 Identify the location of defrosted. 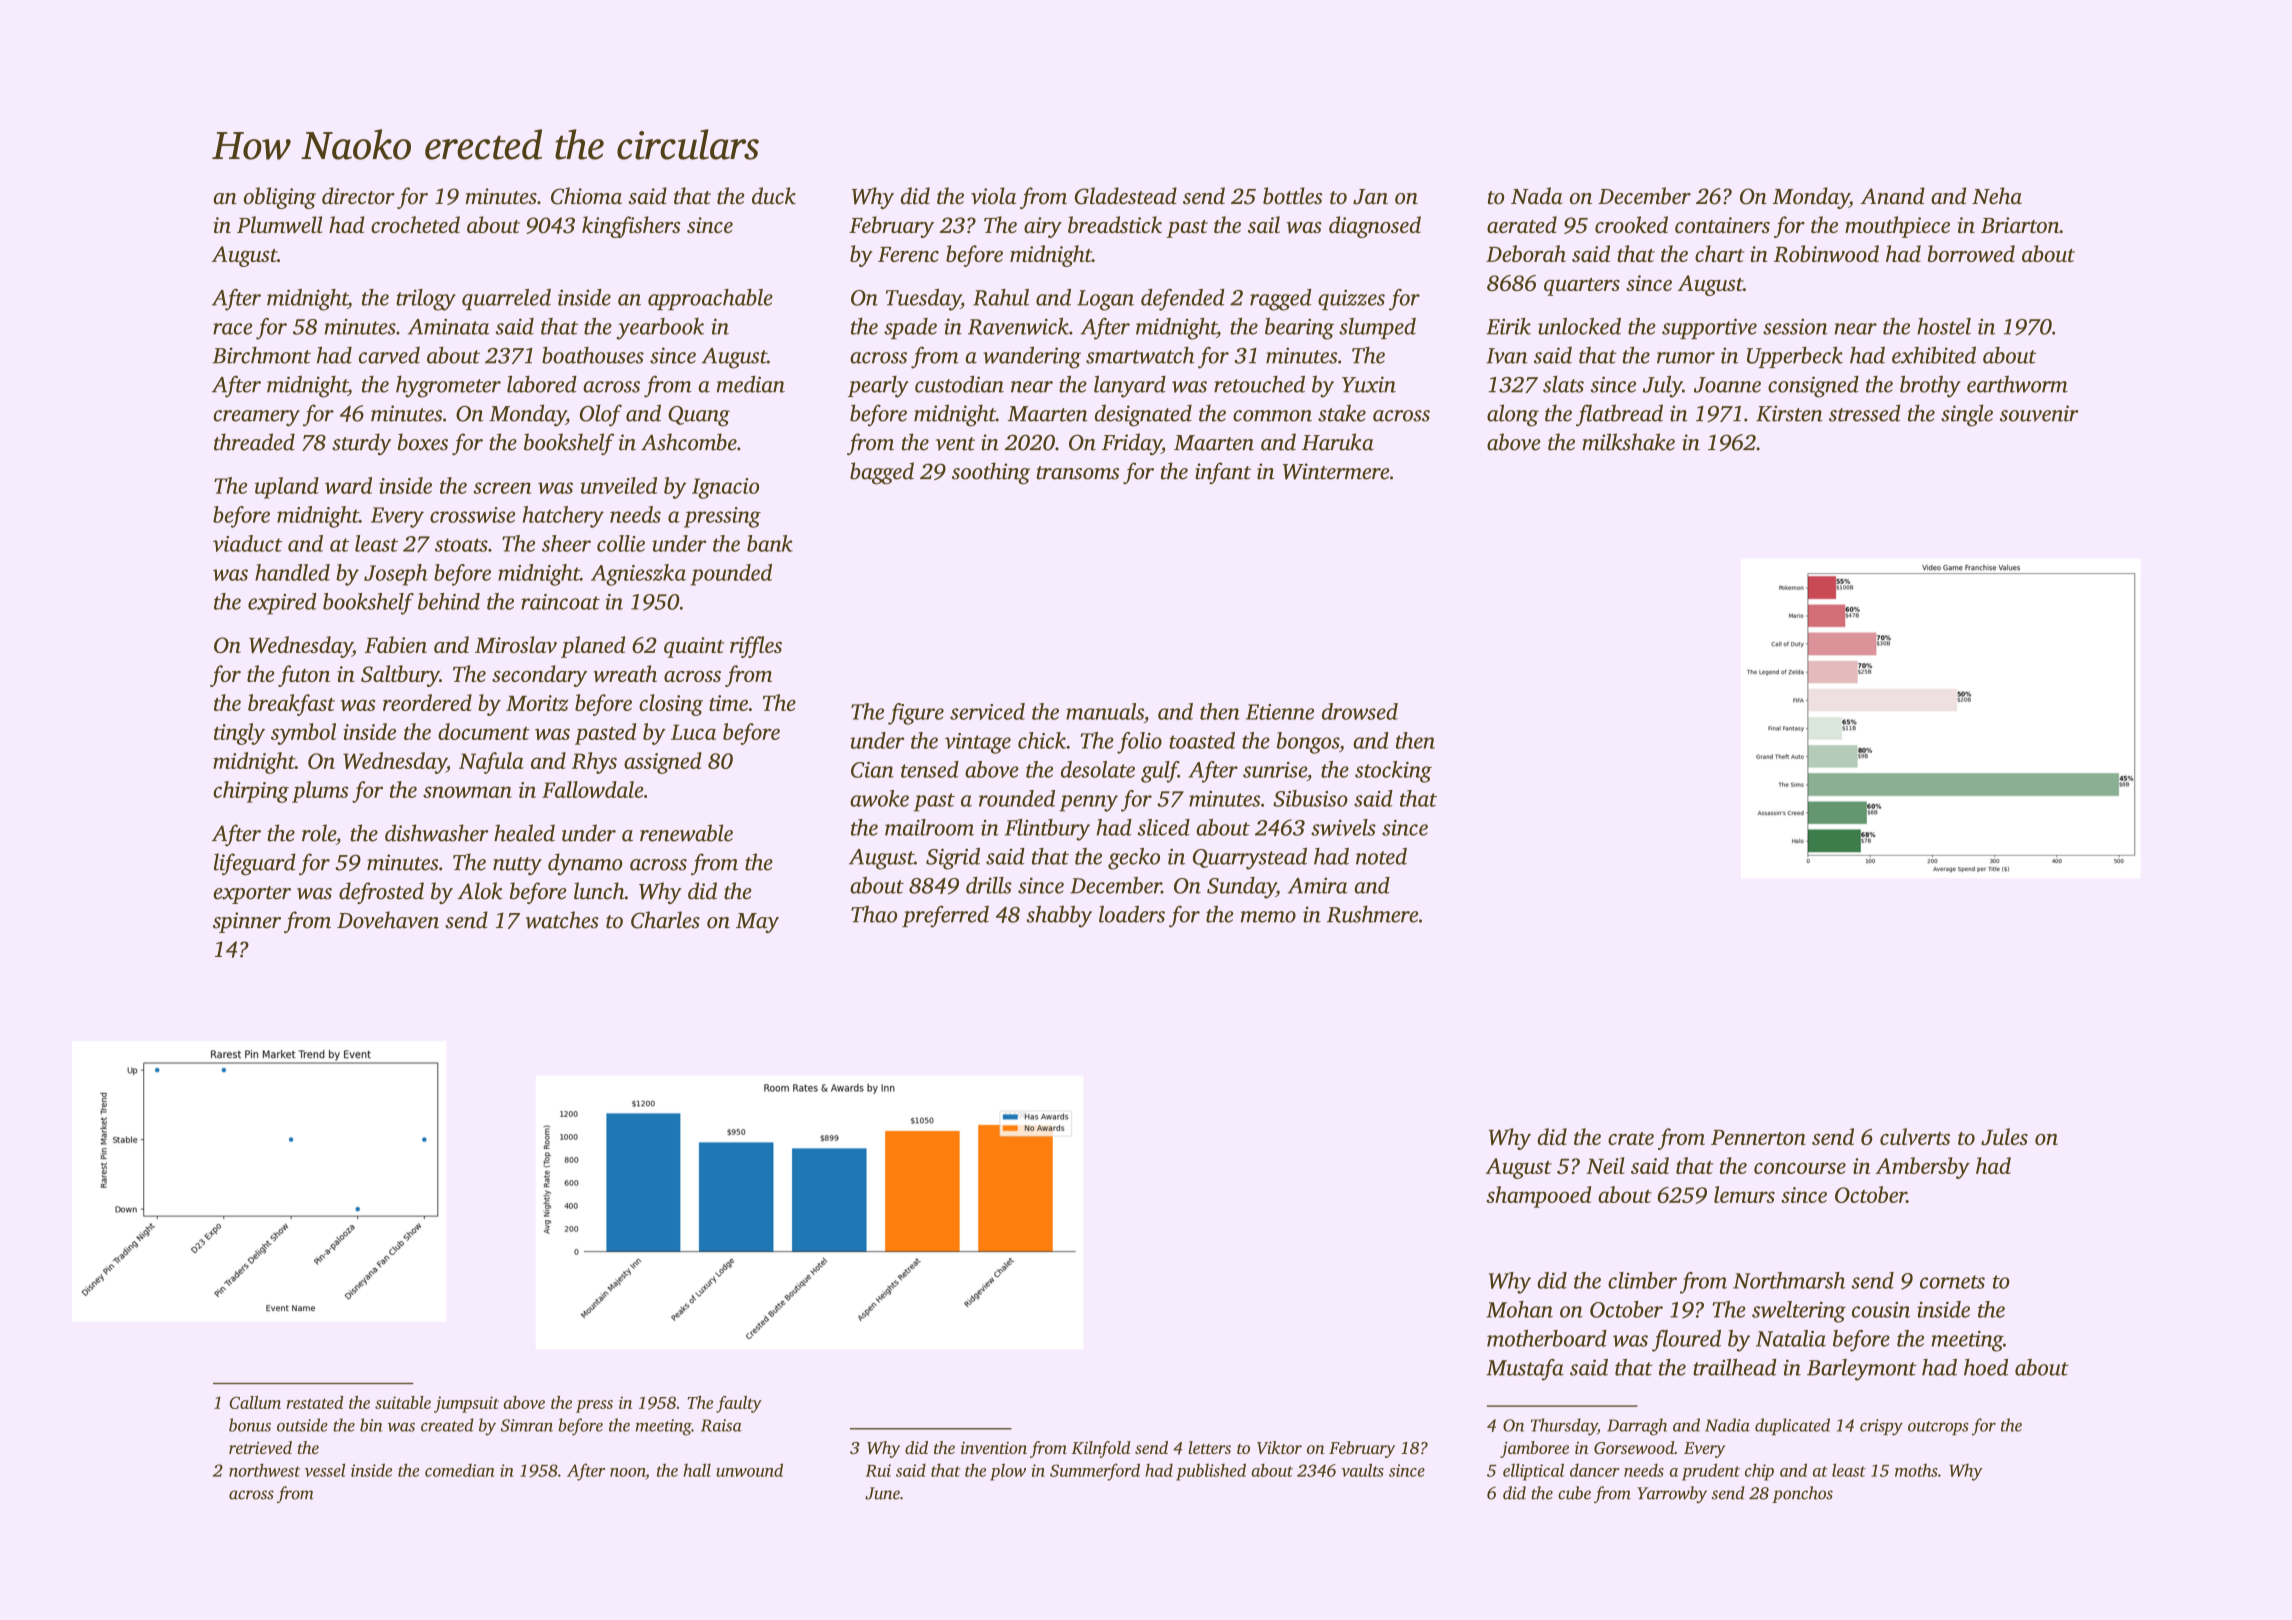
(381, 893).
